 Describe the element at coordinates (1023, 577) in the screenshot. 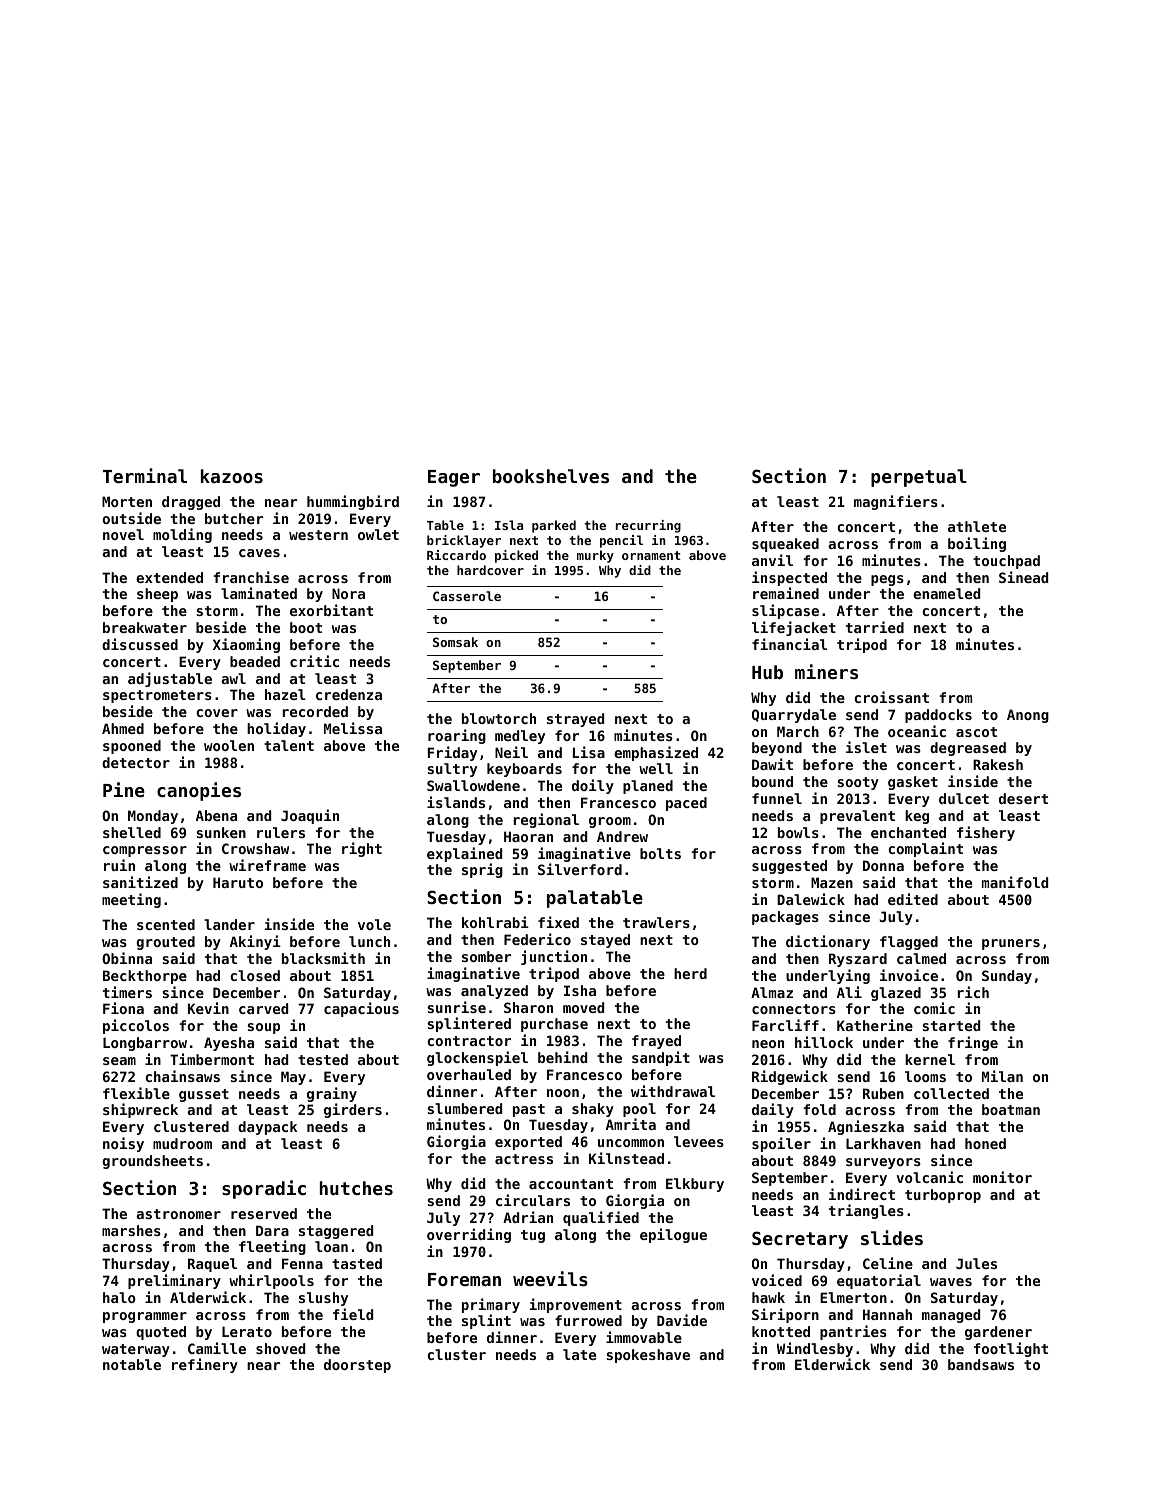

I see `Sinead` at that location.
